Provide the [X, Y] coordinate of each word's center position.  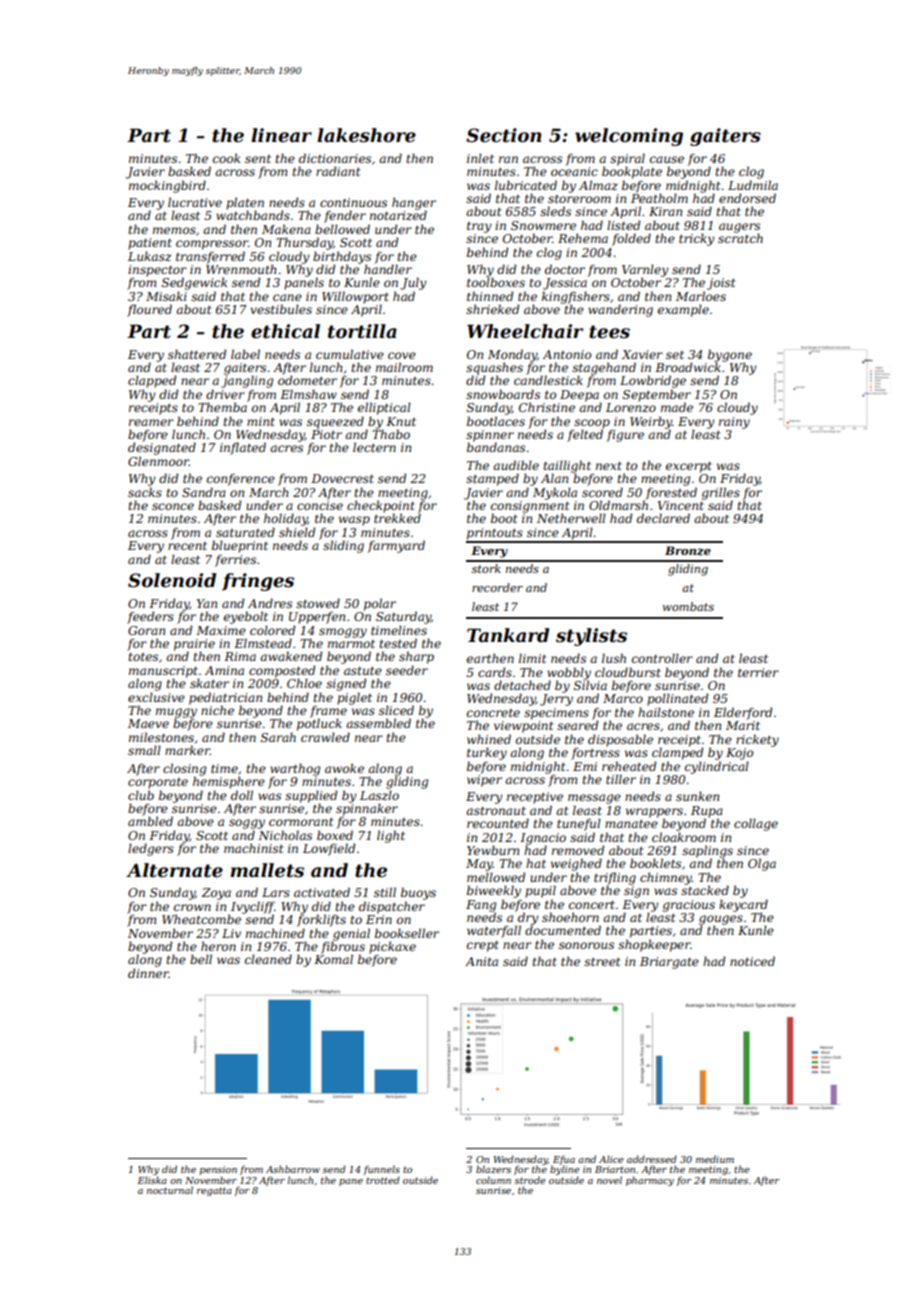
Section [504, 135]
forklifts [321, 920]
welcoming [629, 137]
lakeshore [366, 135]
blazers [493, 1169]
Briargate [669, 963]
